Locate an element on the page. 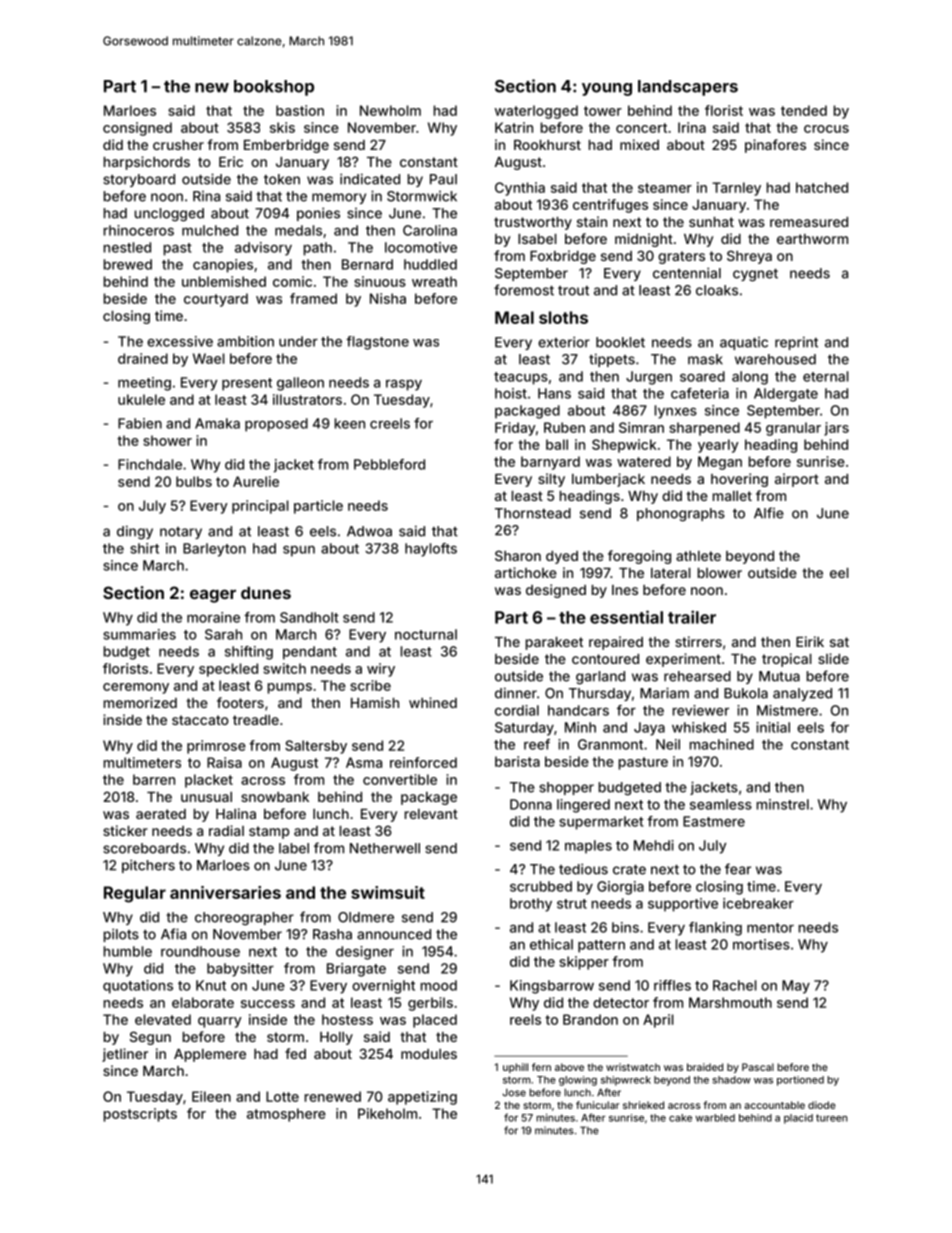 The width and height of the image is (952, 1233). blower is located at coordinates (720, 573).
